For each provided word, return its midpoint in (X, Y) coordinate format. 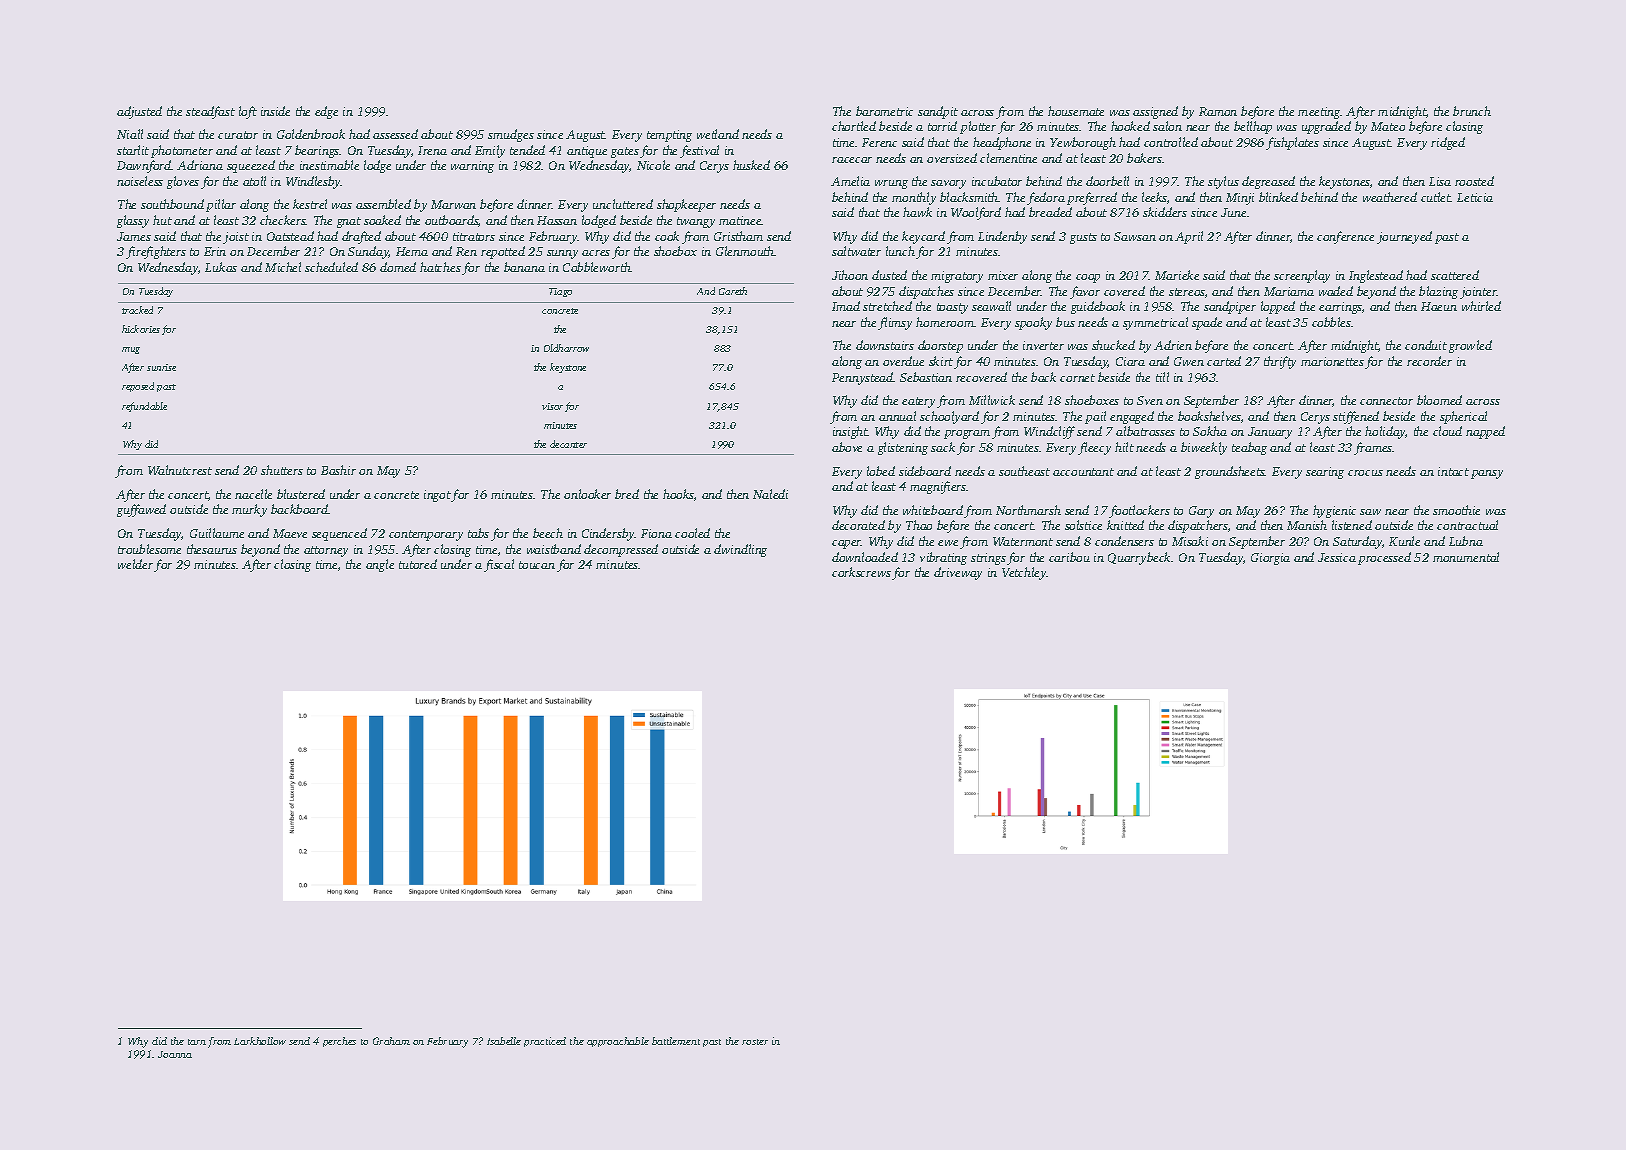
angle (380, 565)
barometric (884, 111)
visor (552, 406)
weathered (1390, 197)
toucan (537, 565)
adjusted (139, 112)
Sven (1150, 400)
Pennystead (863, 378)
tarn (197, 1042)
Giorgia (1270, 559)
